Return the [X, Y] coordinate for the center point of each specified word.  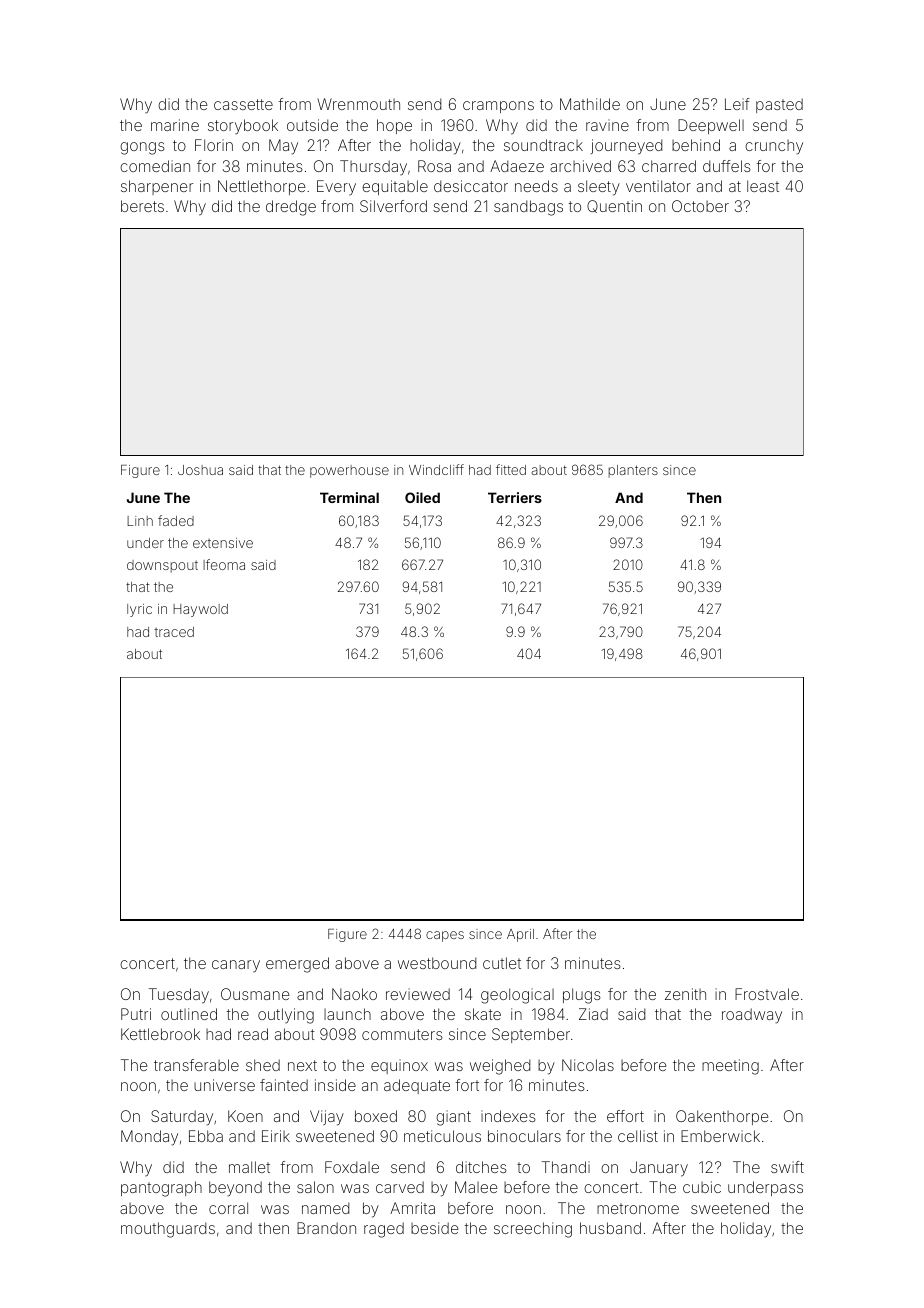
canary [236, 966]
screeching [533, 1230]
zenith [685, 994]
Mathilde [590, 104]
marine [175, 125]
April [520, 935]
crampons [498, 107]
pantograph [161, 1189]
